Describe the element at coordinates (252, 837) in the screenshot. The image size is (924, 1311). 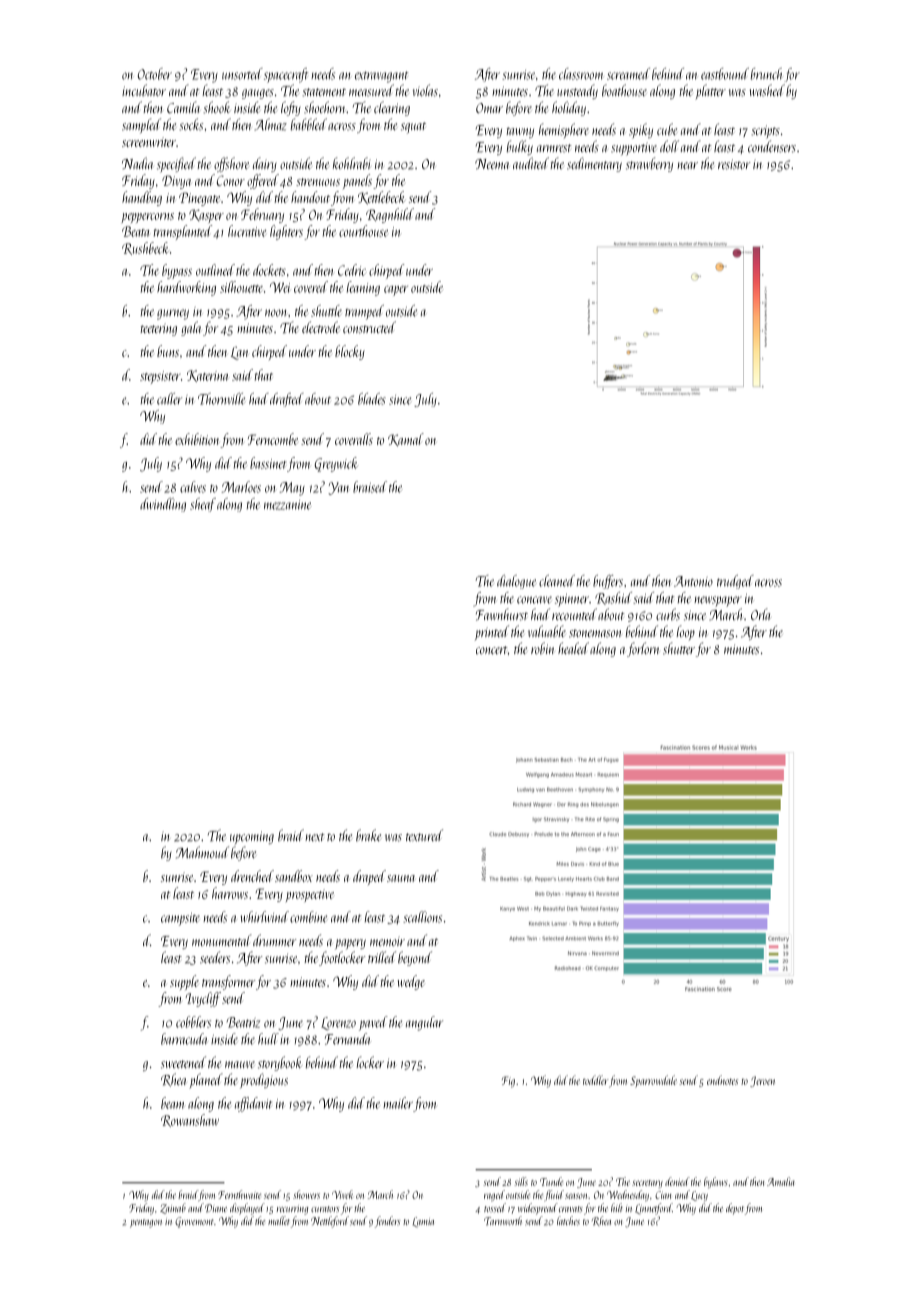
I see `upcoming` at that location.
